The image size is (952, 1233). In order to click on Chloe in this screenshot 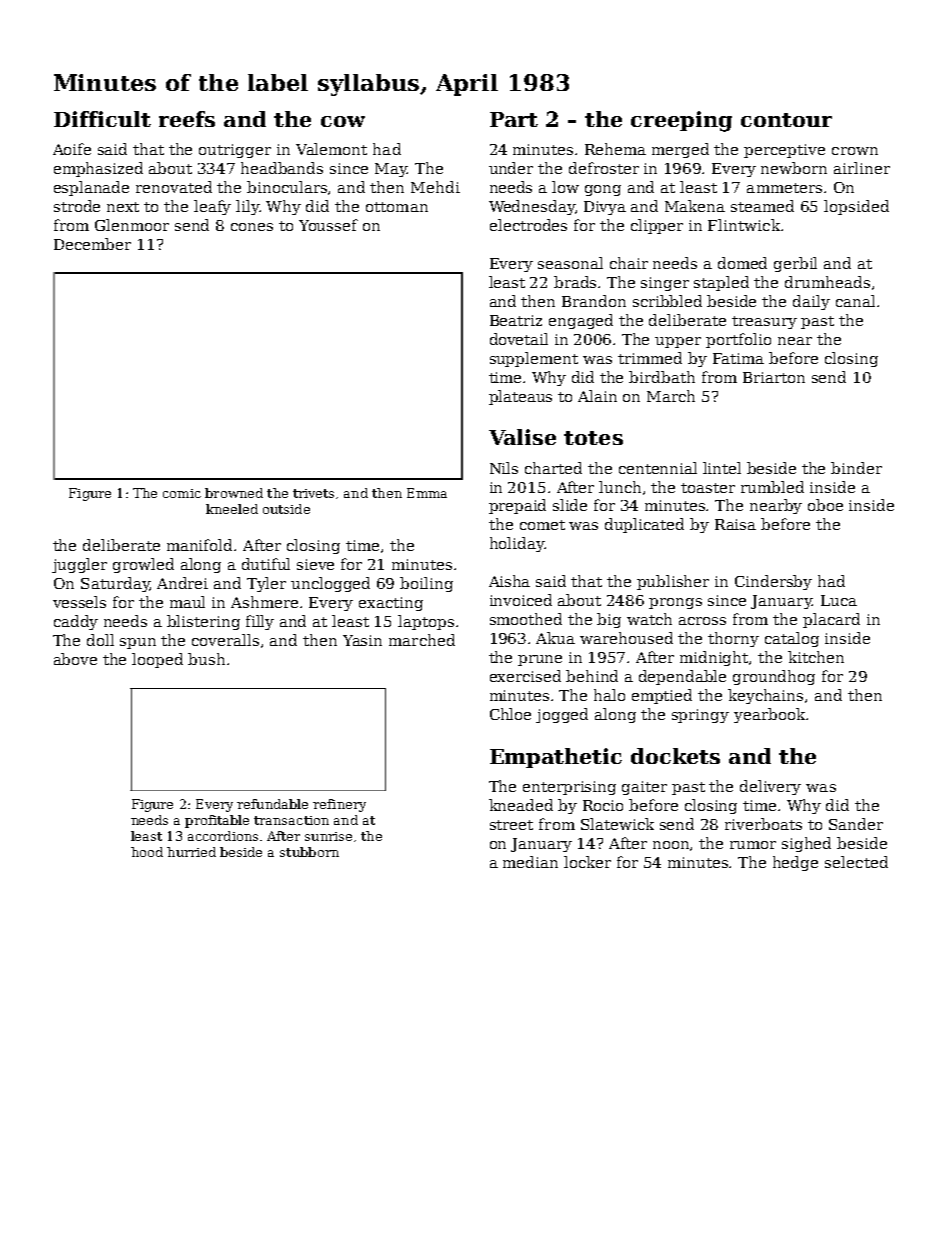, I will do `click(510, 714)`.
